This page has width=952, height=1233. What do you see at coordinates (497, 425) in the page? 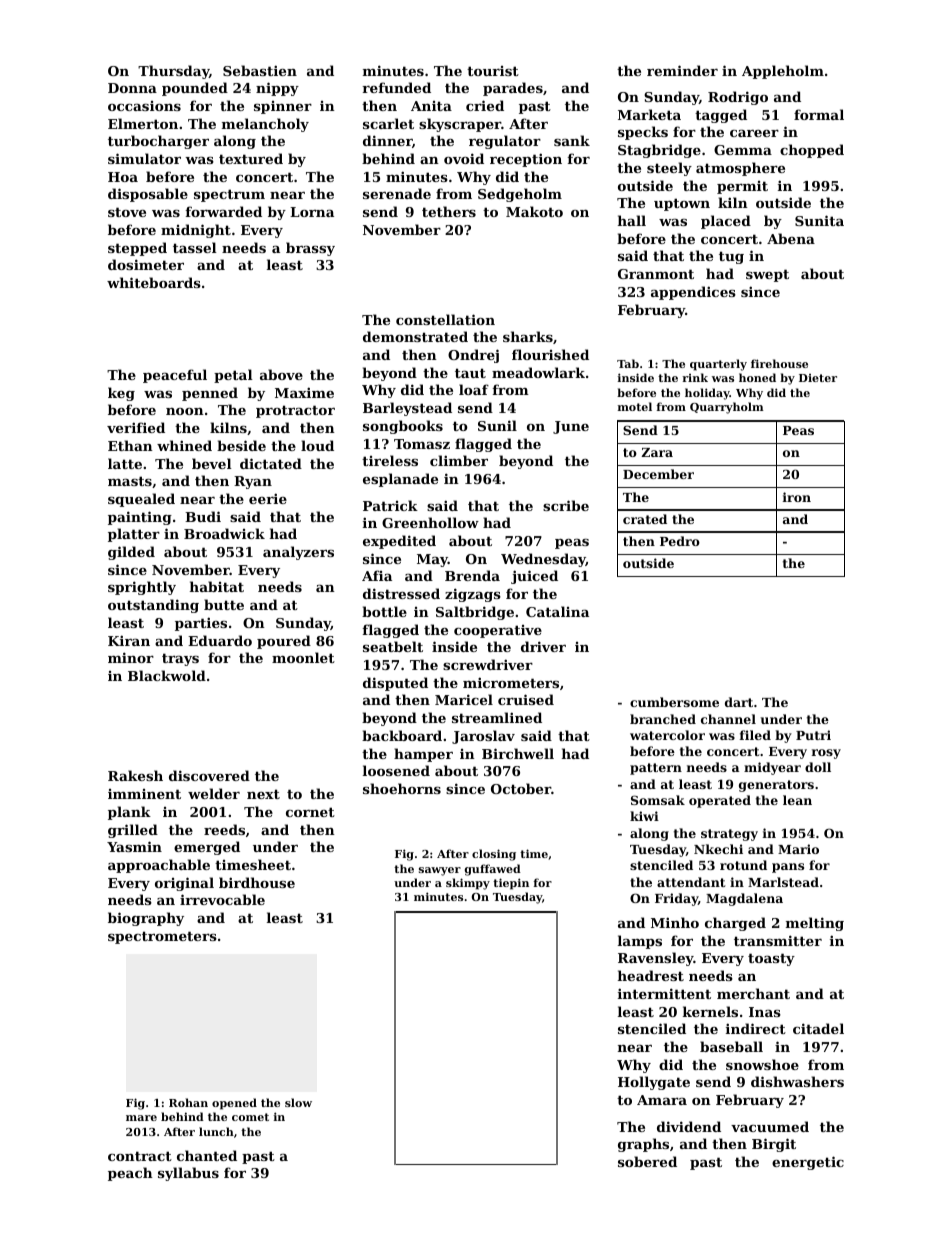
I see `Sunil` at bounding box center [497, 425].
